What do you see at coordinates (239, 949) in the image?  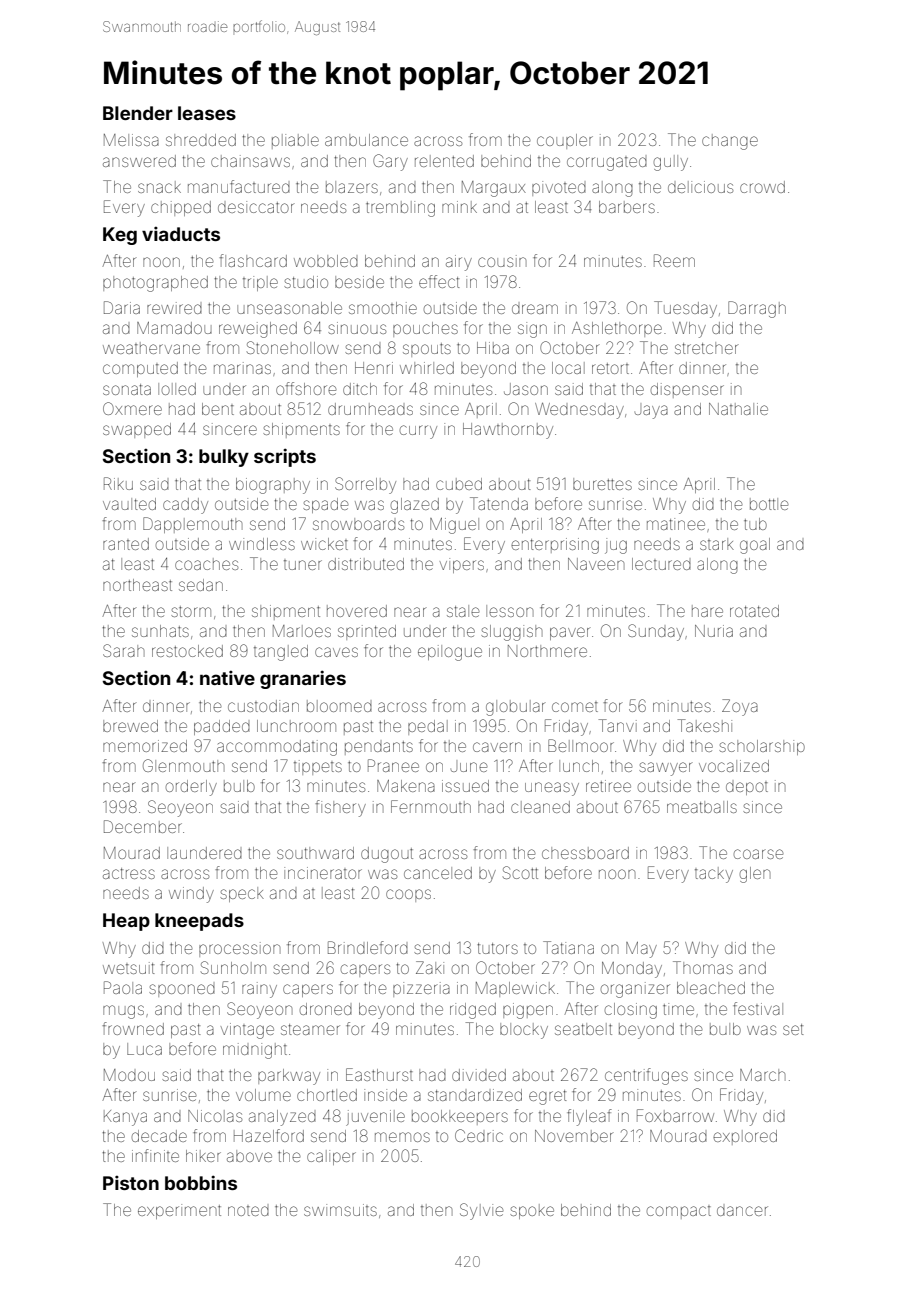 I see `procession` at bounding box center [239, 949].
